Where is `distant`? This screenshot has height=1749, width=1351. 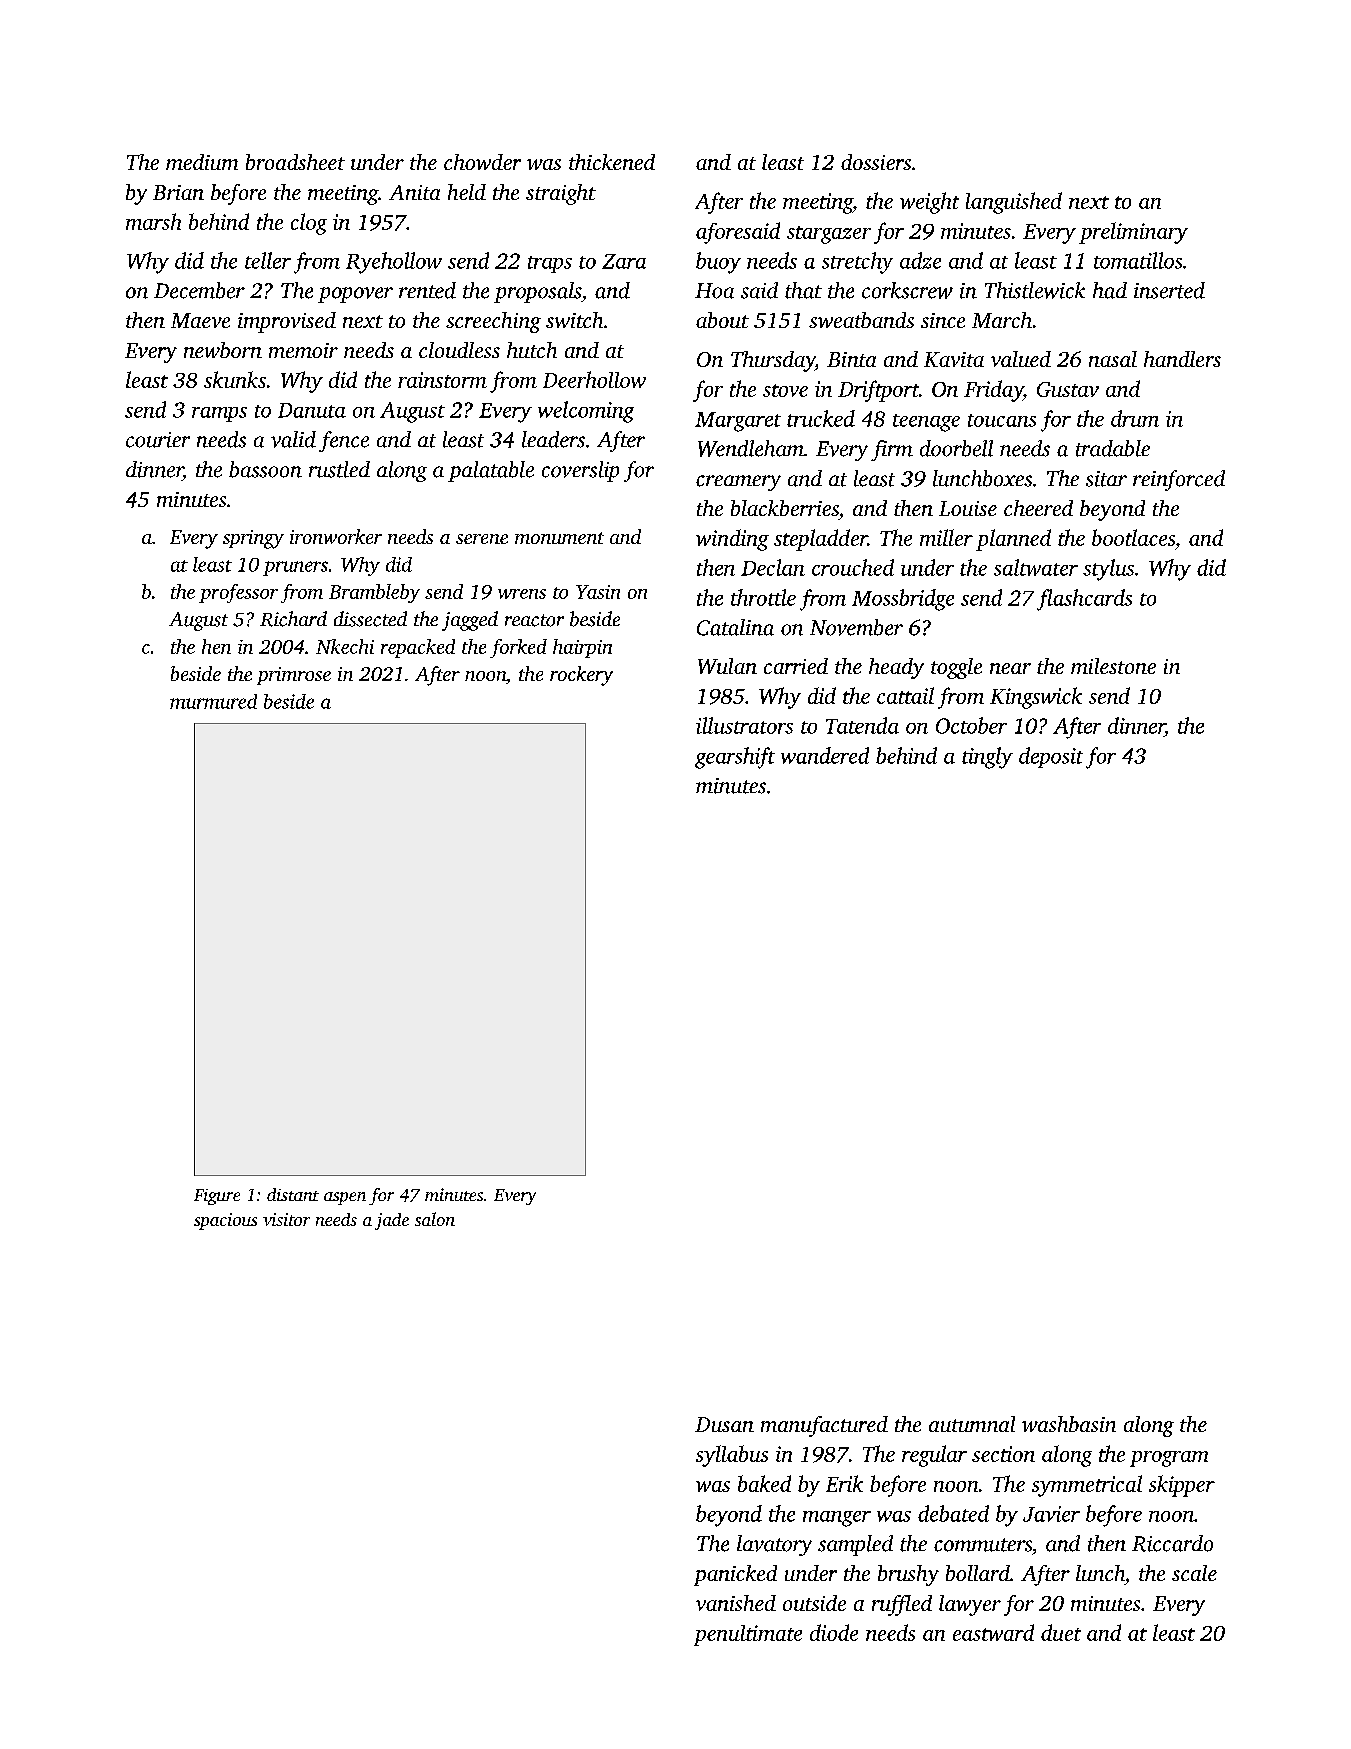
distant is located at coordinates (293, 1194).
